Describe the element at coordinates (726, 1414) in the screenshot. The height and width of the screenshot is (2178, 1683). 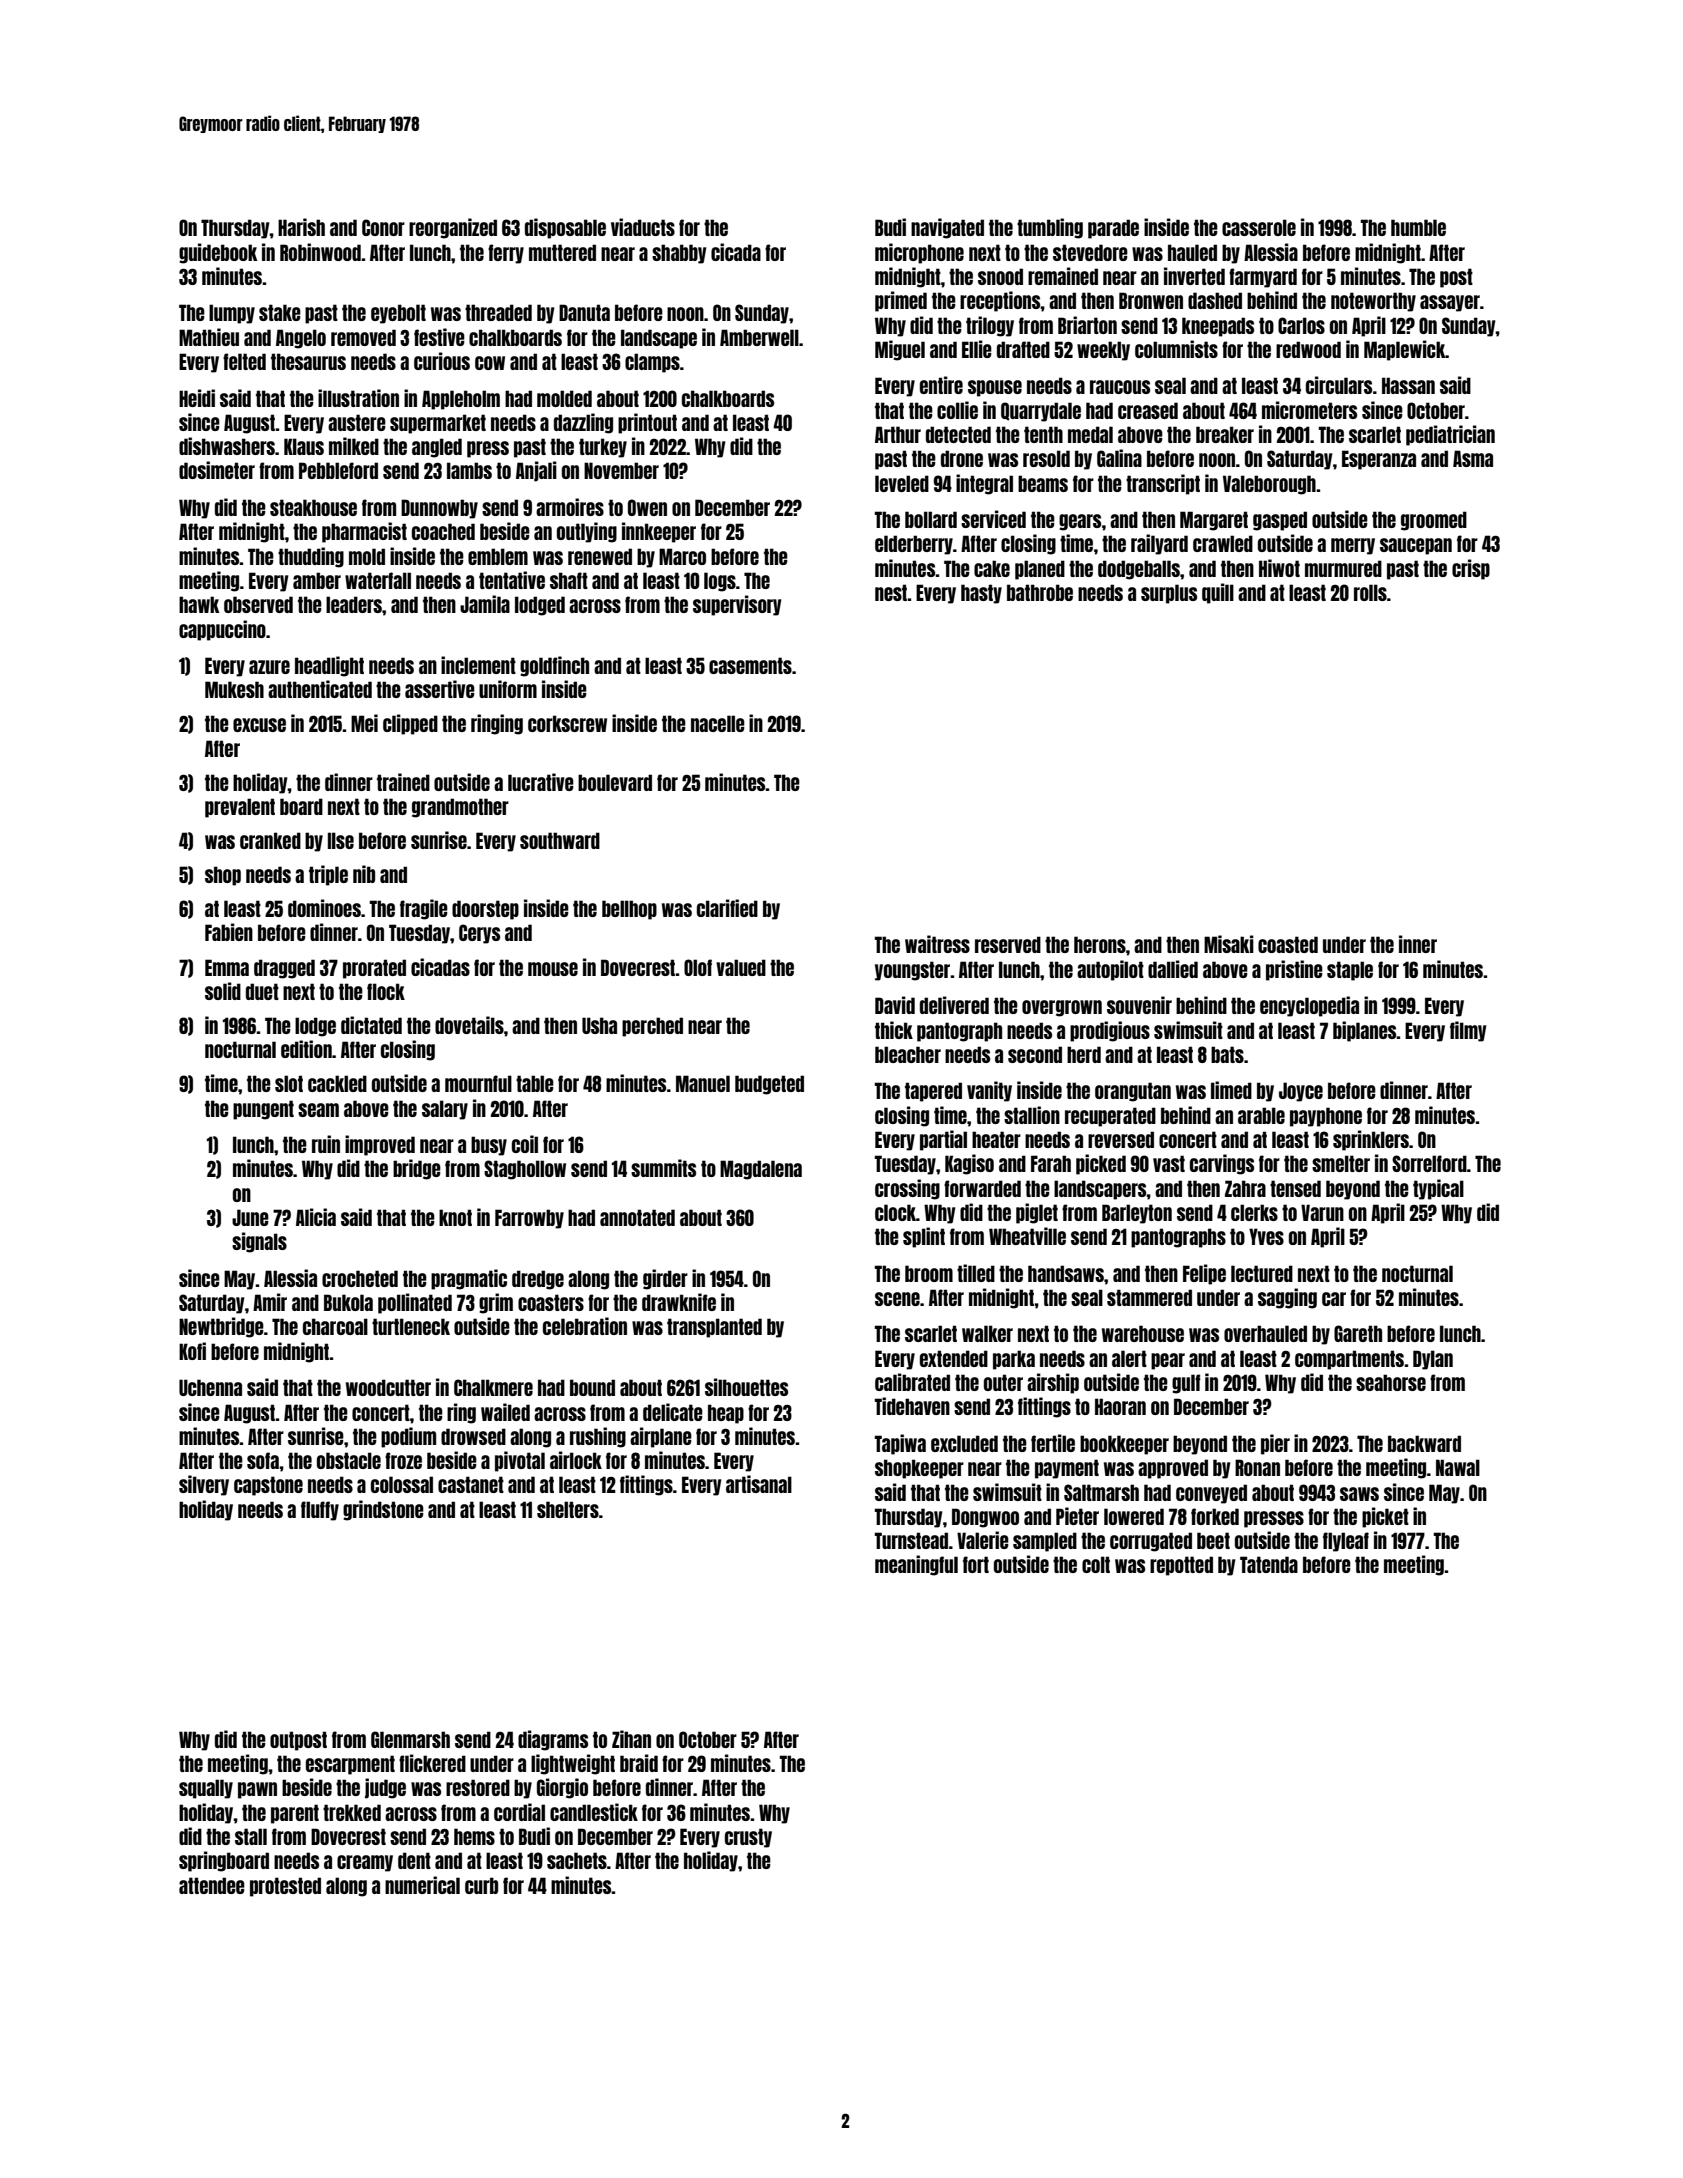
I see `heap` at that location.
